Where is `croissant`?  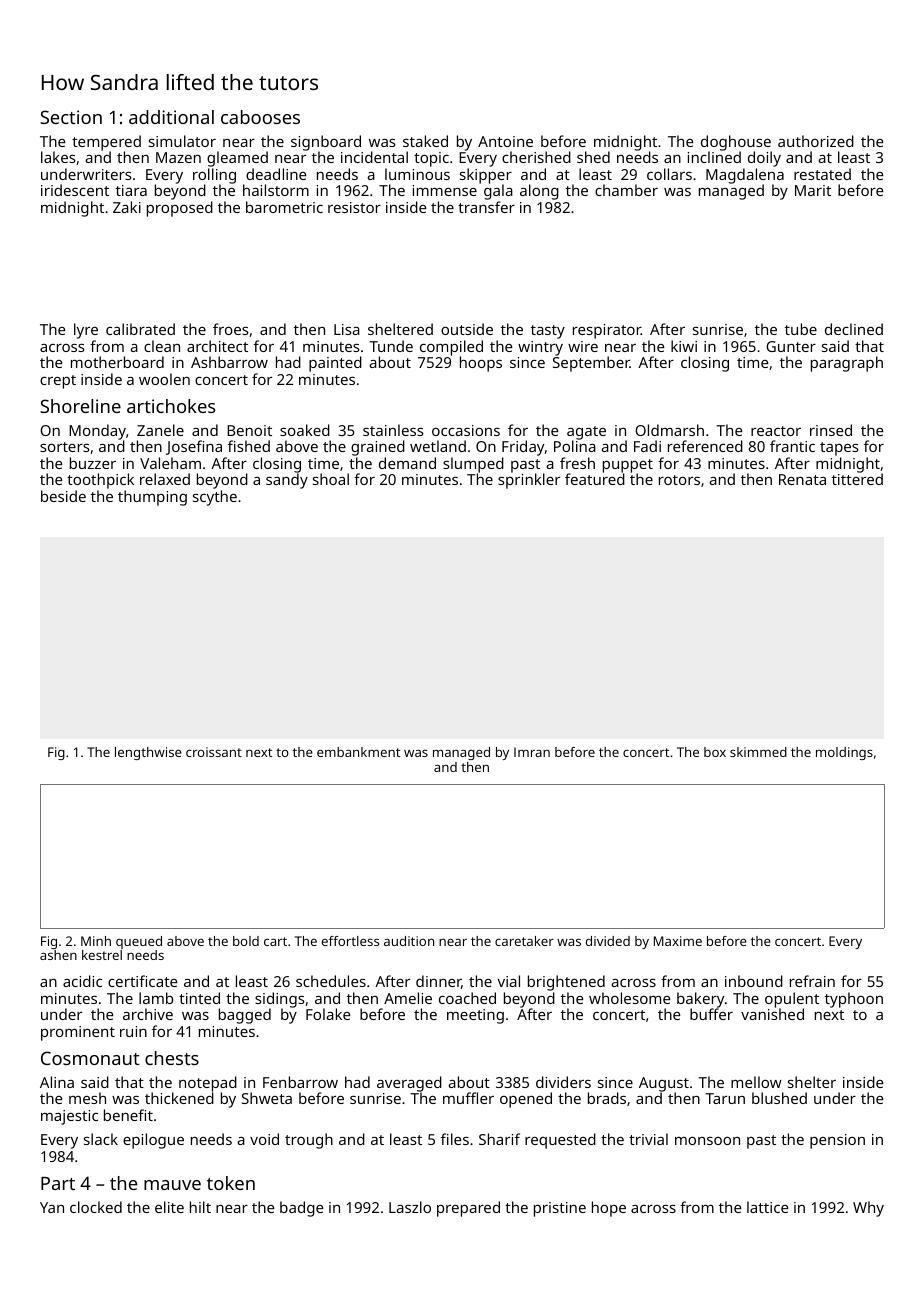 croissant is located at coordinates (214, 752).
